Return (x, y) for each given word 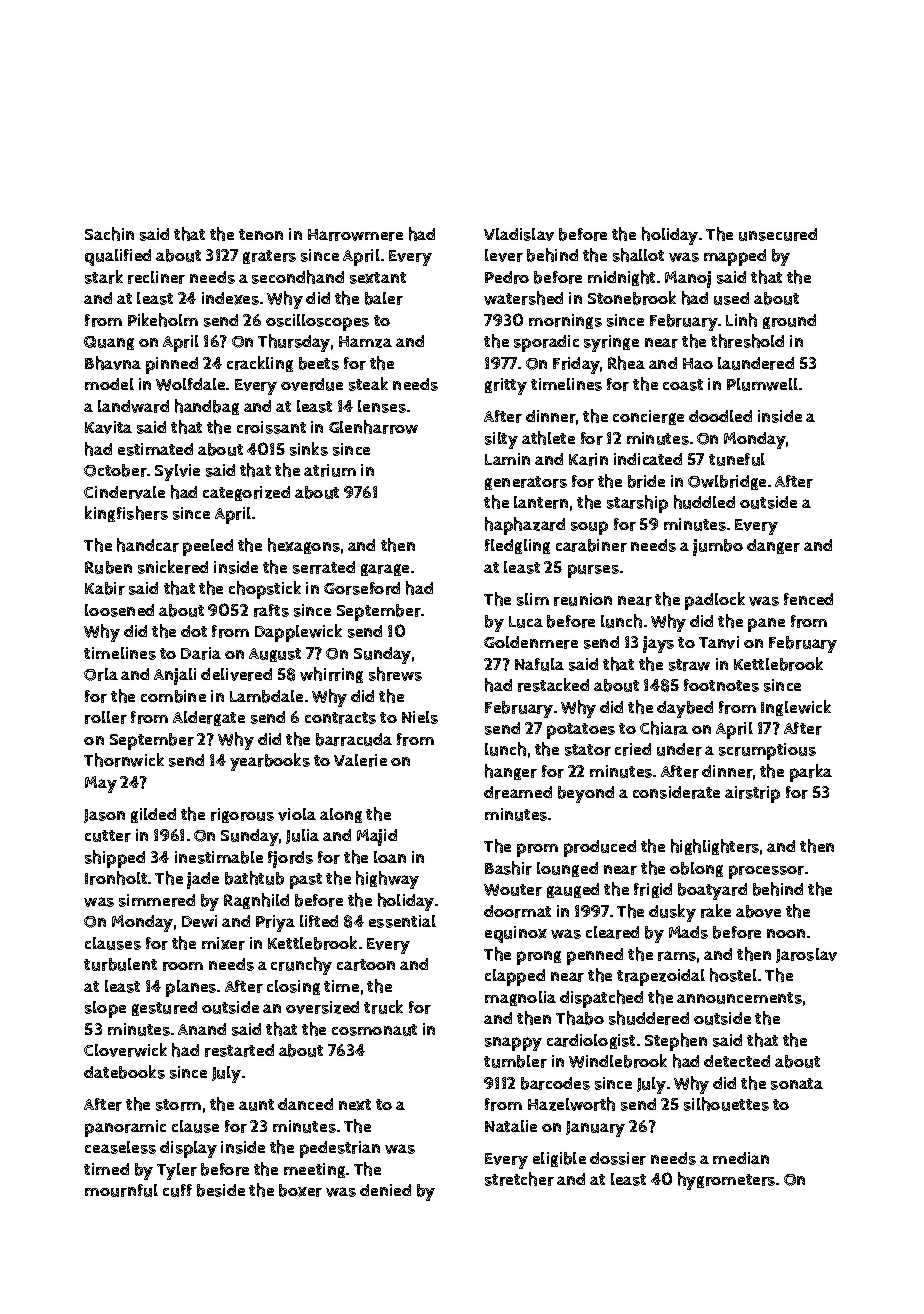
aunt (256, 1105)
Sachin (109, 234)
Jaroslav (806, 955)
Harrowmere (355, 235)
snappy (513, 1044)
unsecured (778, 234)
